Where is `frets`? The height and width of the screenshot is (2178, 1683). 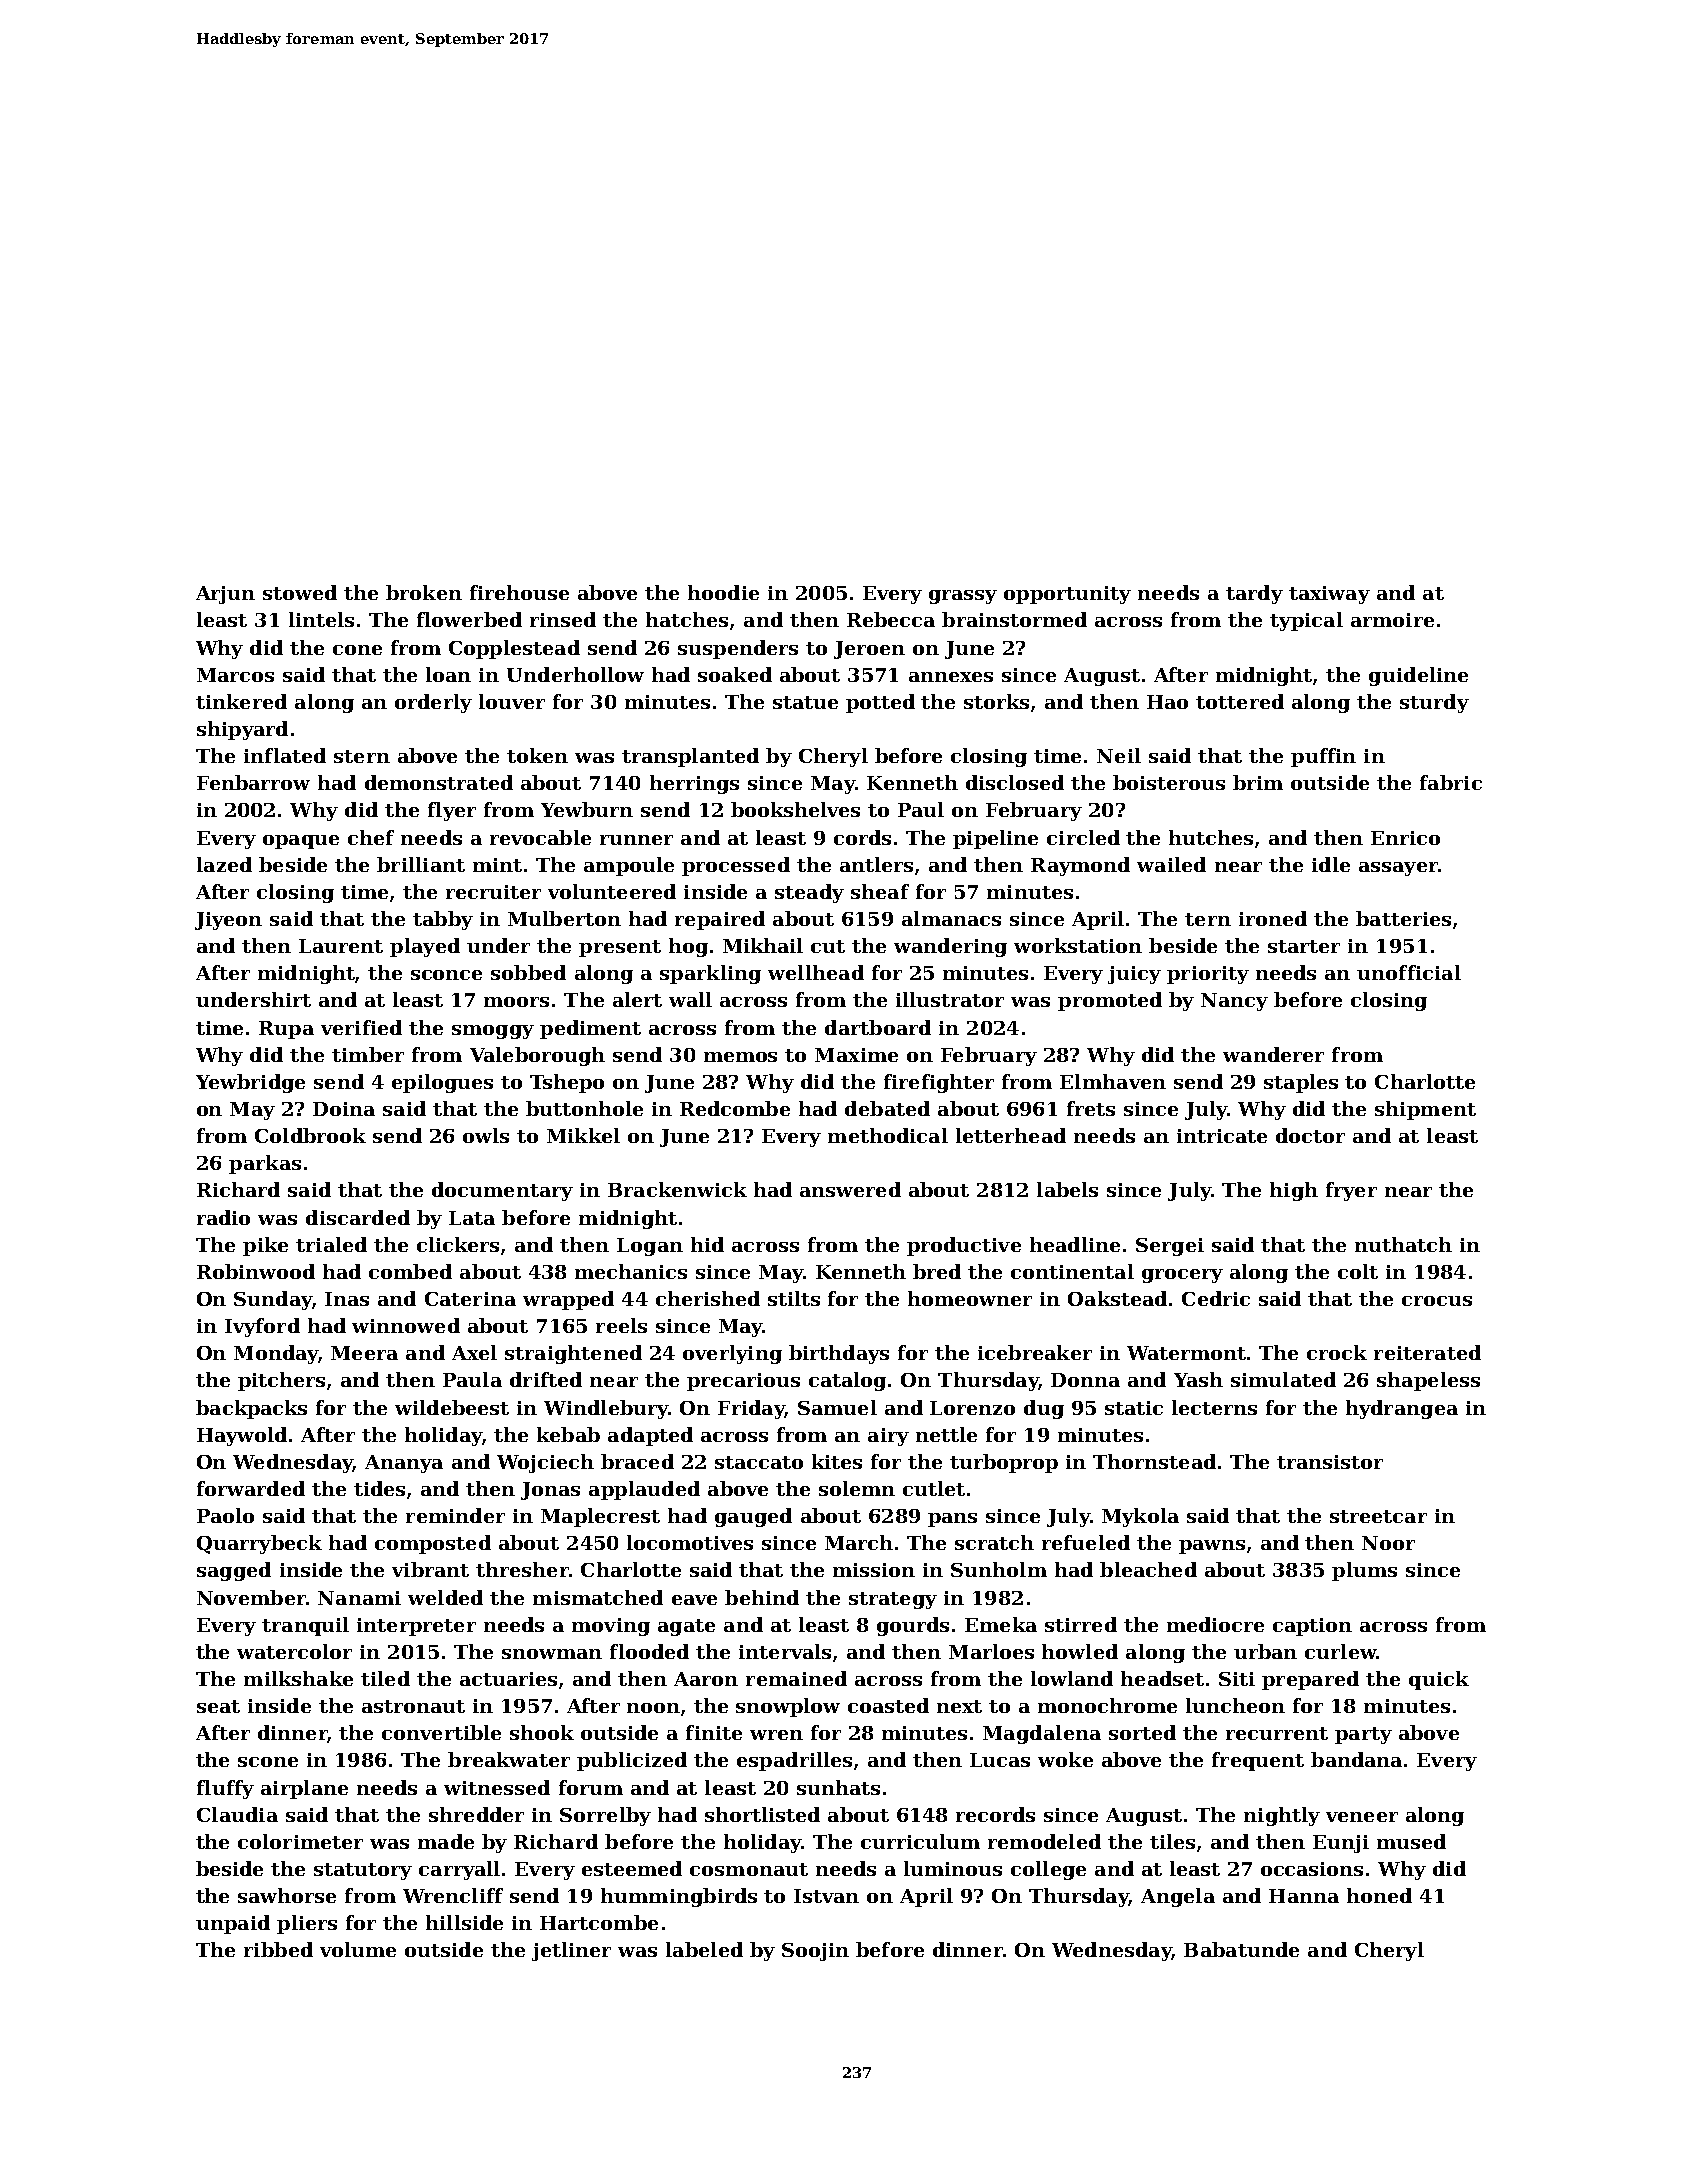
frets is located at coordinates (1091, 1108).
